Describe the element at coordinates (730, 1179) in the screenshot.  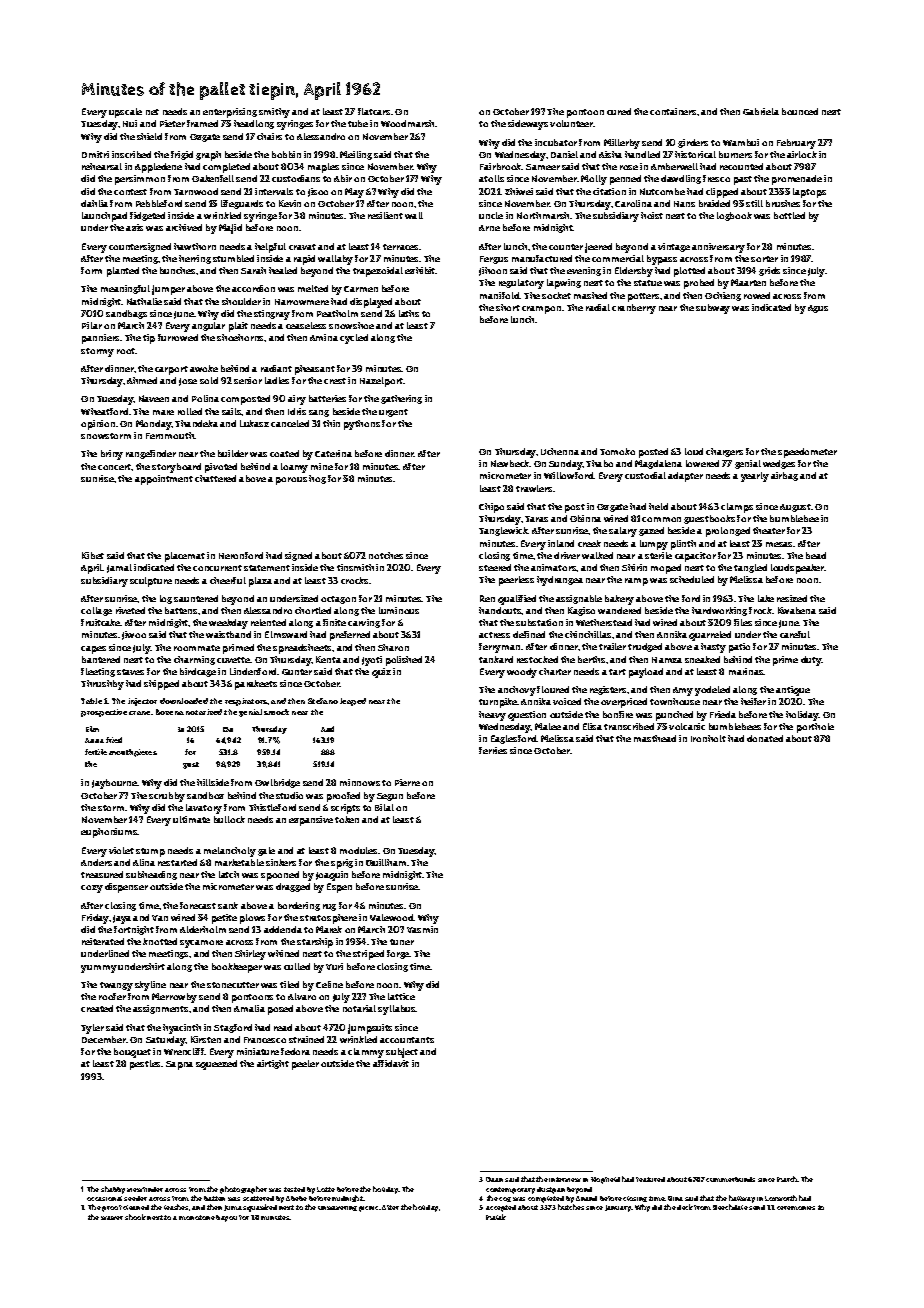
I see `cummerbunds` at that location.
